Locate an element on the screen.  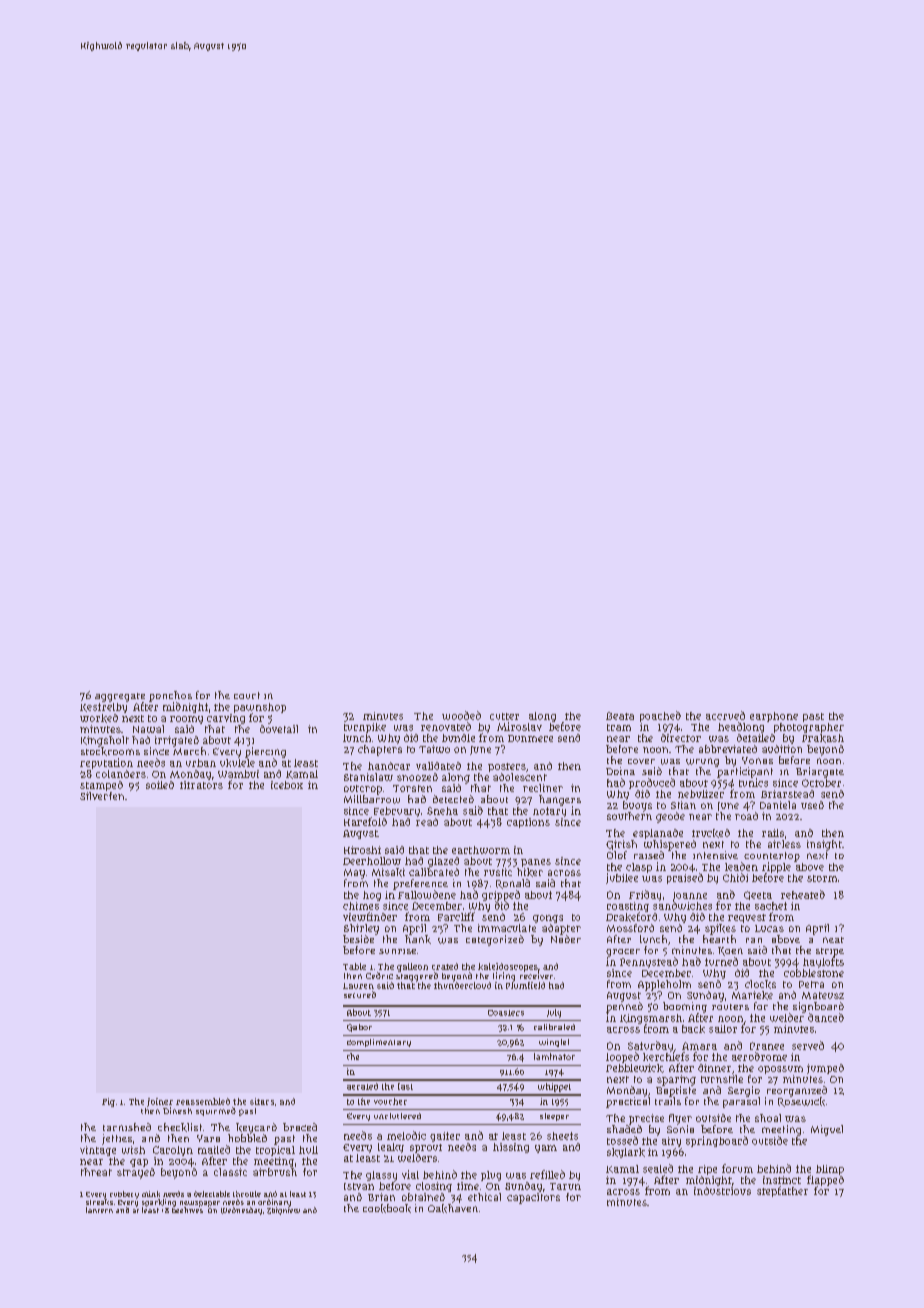
Tarun is located at coordinates (565, 1186).
